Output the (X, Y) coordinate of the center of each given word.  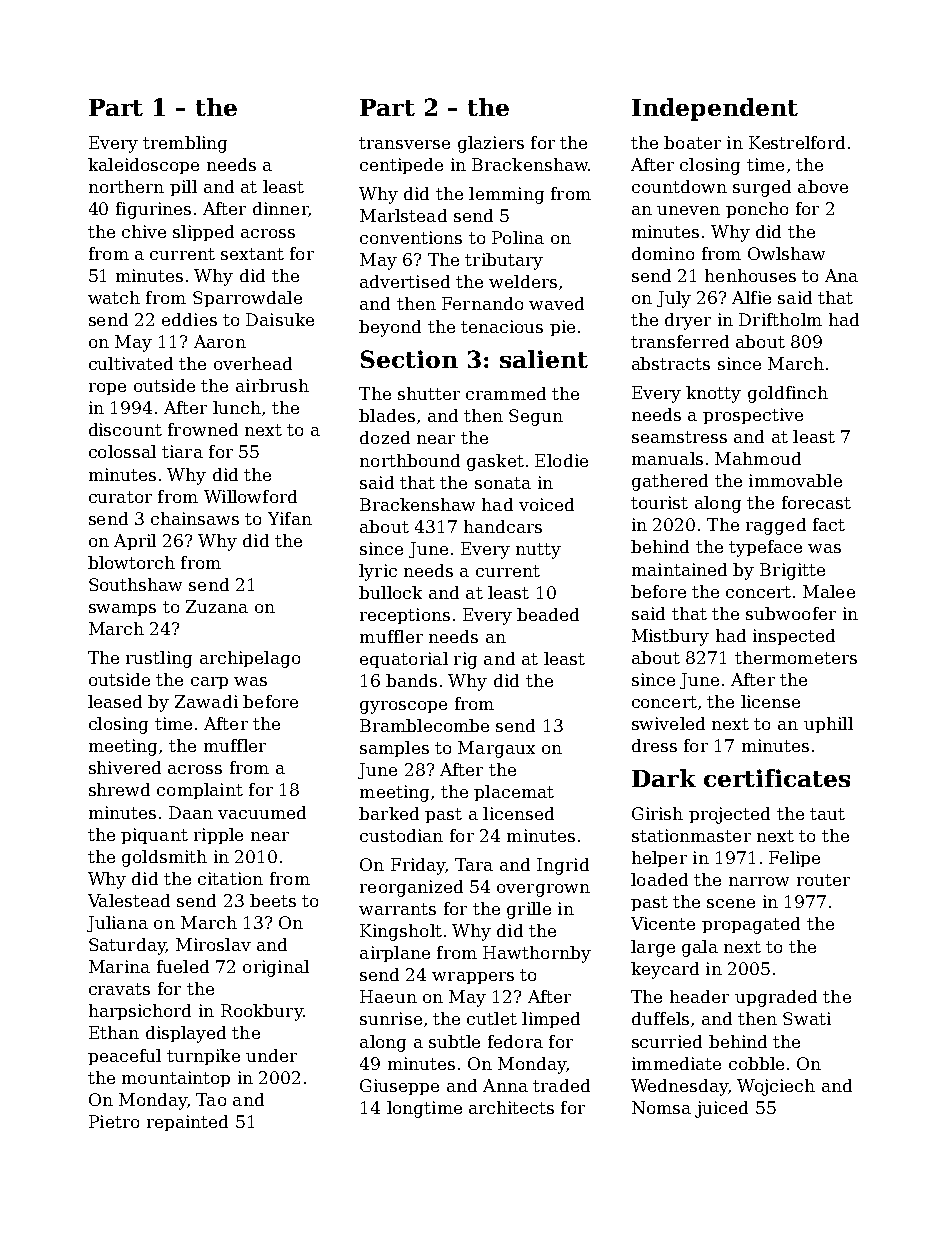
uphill (828, 725)
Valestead (129, 900)
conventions (411, 237)
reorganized (411, 888)
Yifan (290, 518)
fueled (183, 966)
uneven (688, 210)
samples (394, 749)
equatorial (404, 660)
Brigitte (792, 571)
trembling (185, 144)
